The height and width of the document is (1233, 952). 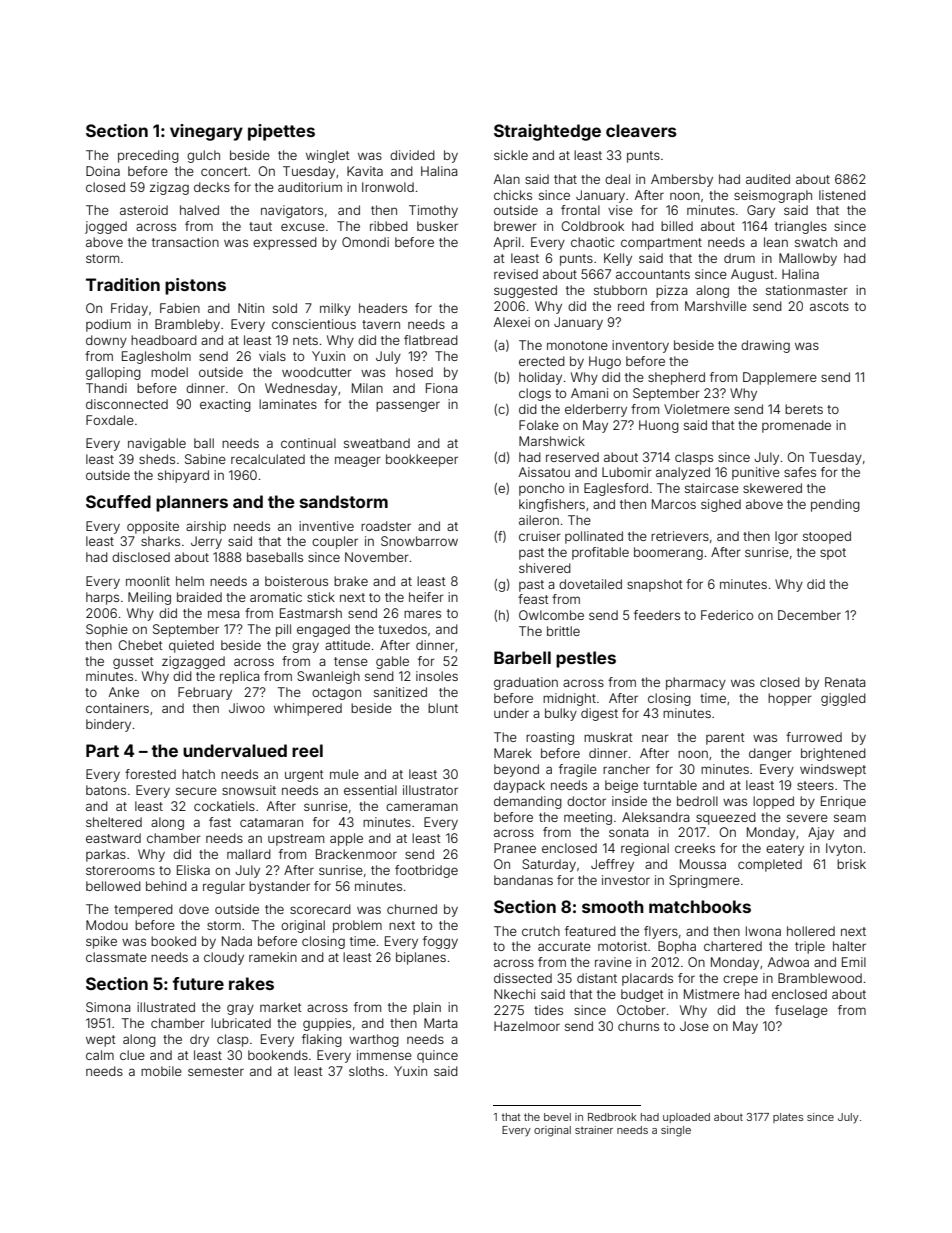 I want to click on mobile, so click(x=161, y=1071).
